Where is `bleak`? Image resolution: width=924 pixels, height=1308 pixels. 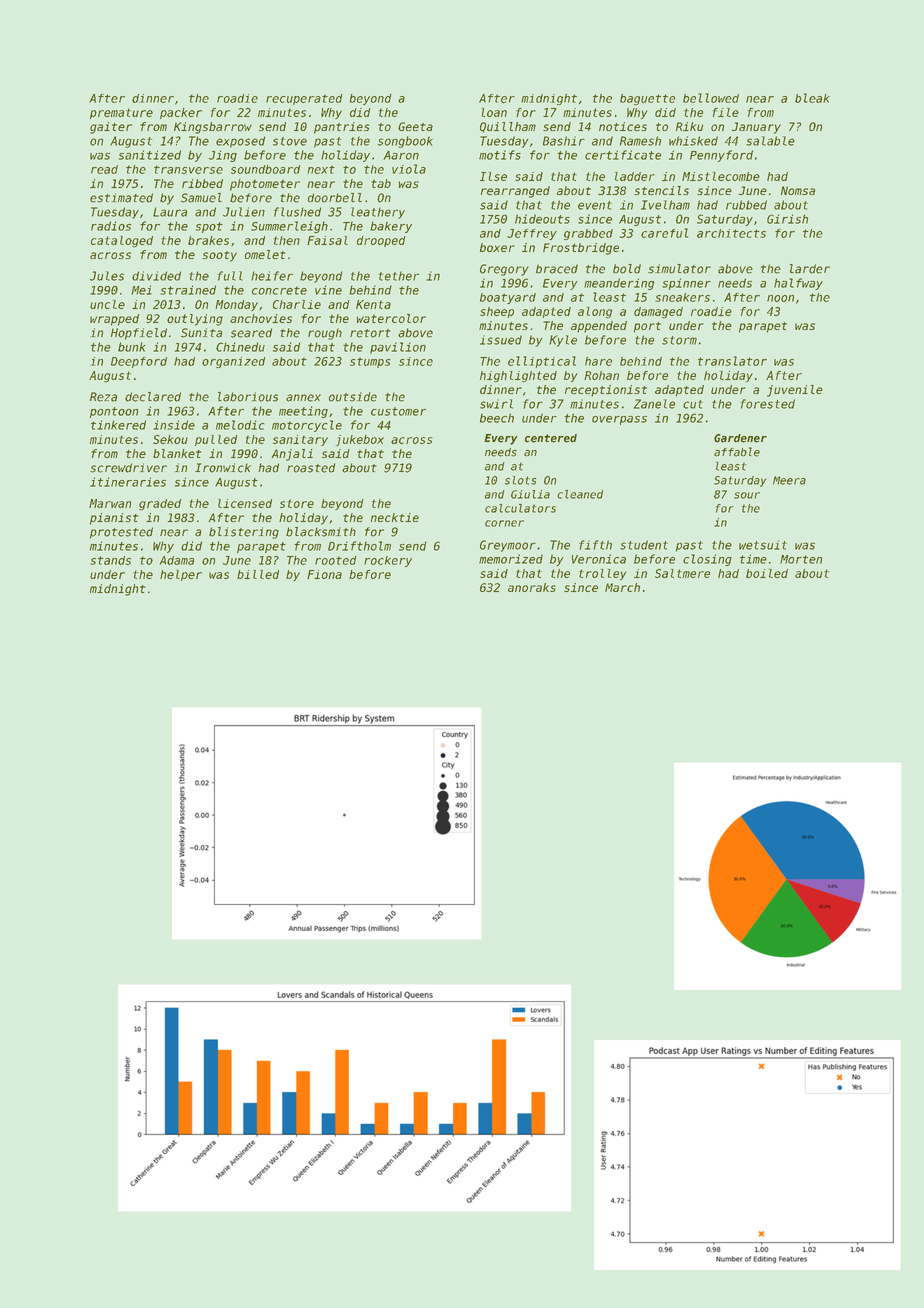 bleak is located at coordinates (812, 98).
